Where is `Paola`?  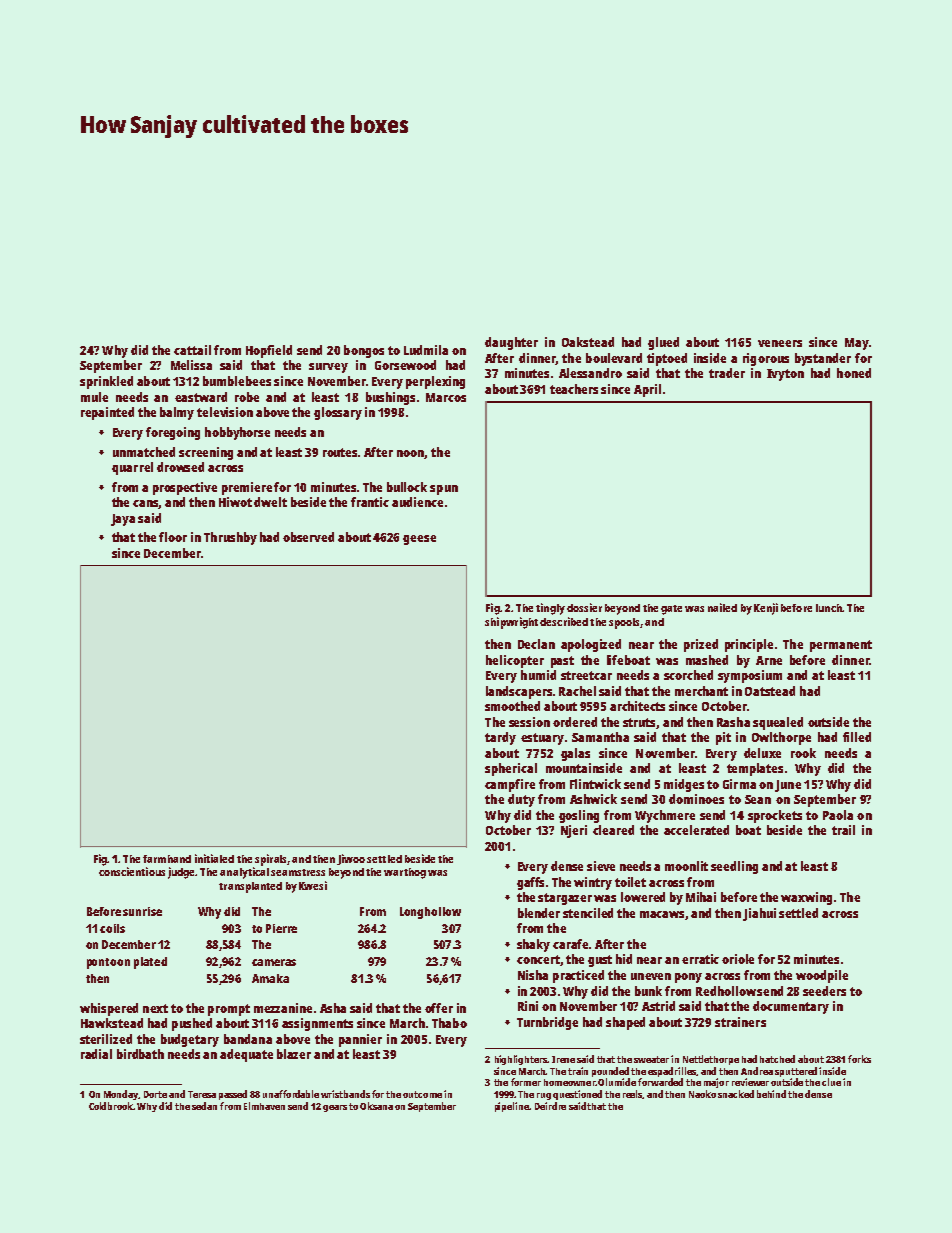
Paola is located at coordinates (838, 815).
